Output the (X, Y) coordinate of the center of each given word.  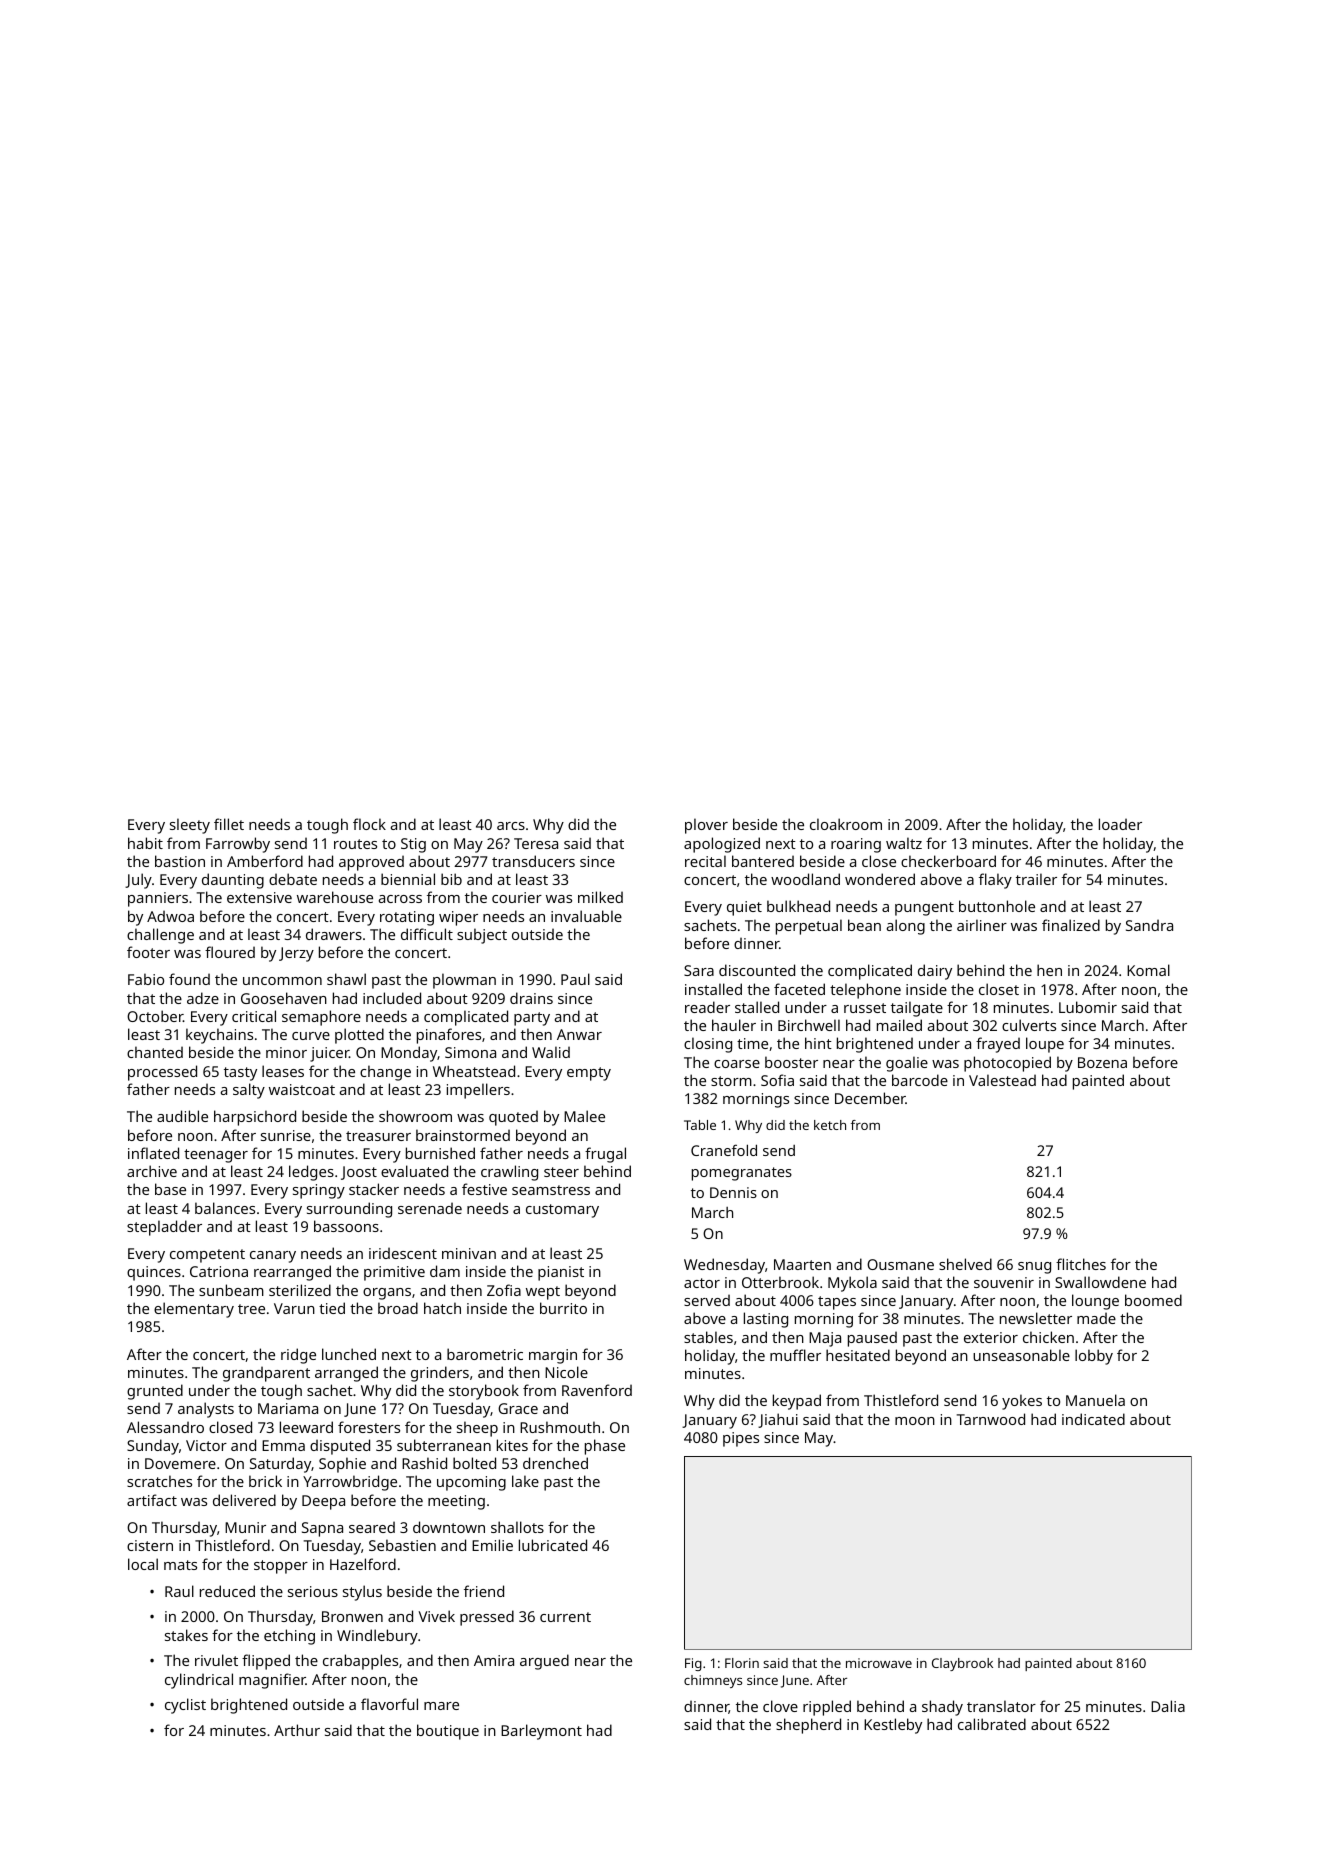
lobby (1094, 1357)
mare (441, 1706)
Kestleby (893, 1726)
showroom (415, 1116)
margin (553, 1356)
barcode (920, 1080)
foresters (369, 1427)
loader (1120, 824)
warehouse (335, 897)
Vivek (436, 1616)
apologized (722, 845)
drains (531, 998)
